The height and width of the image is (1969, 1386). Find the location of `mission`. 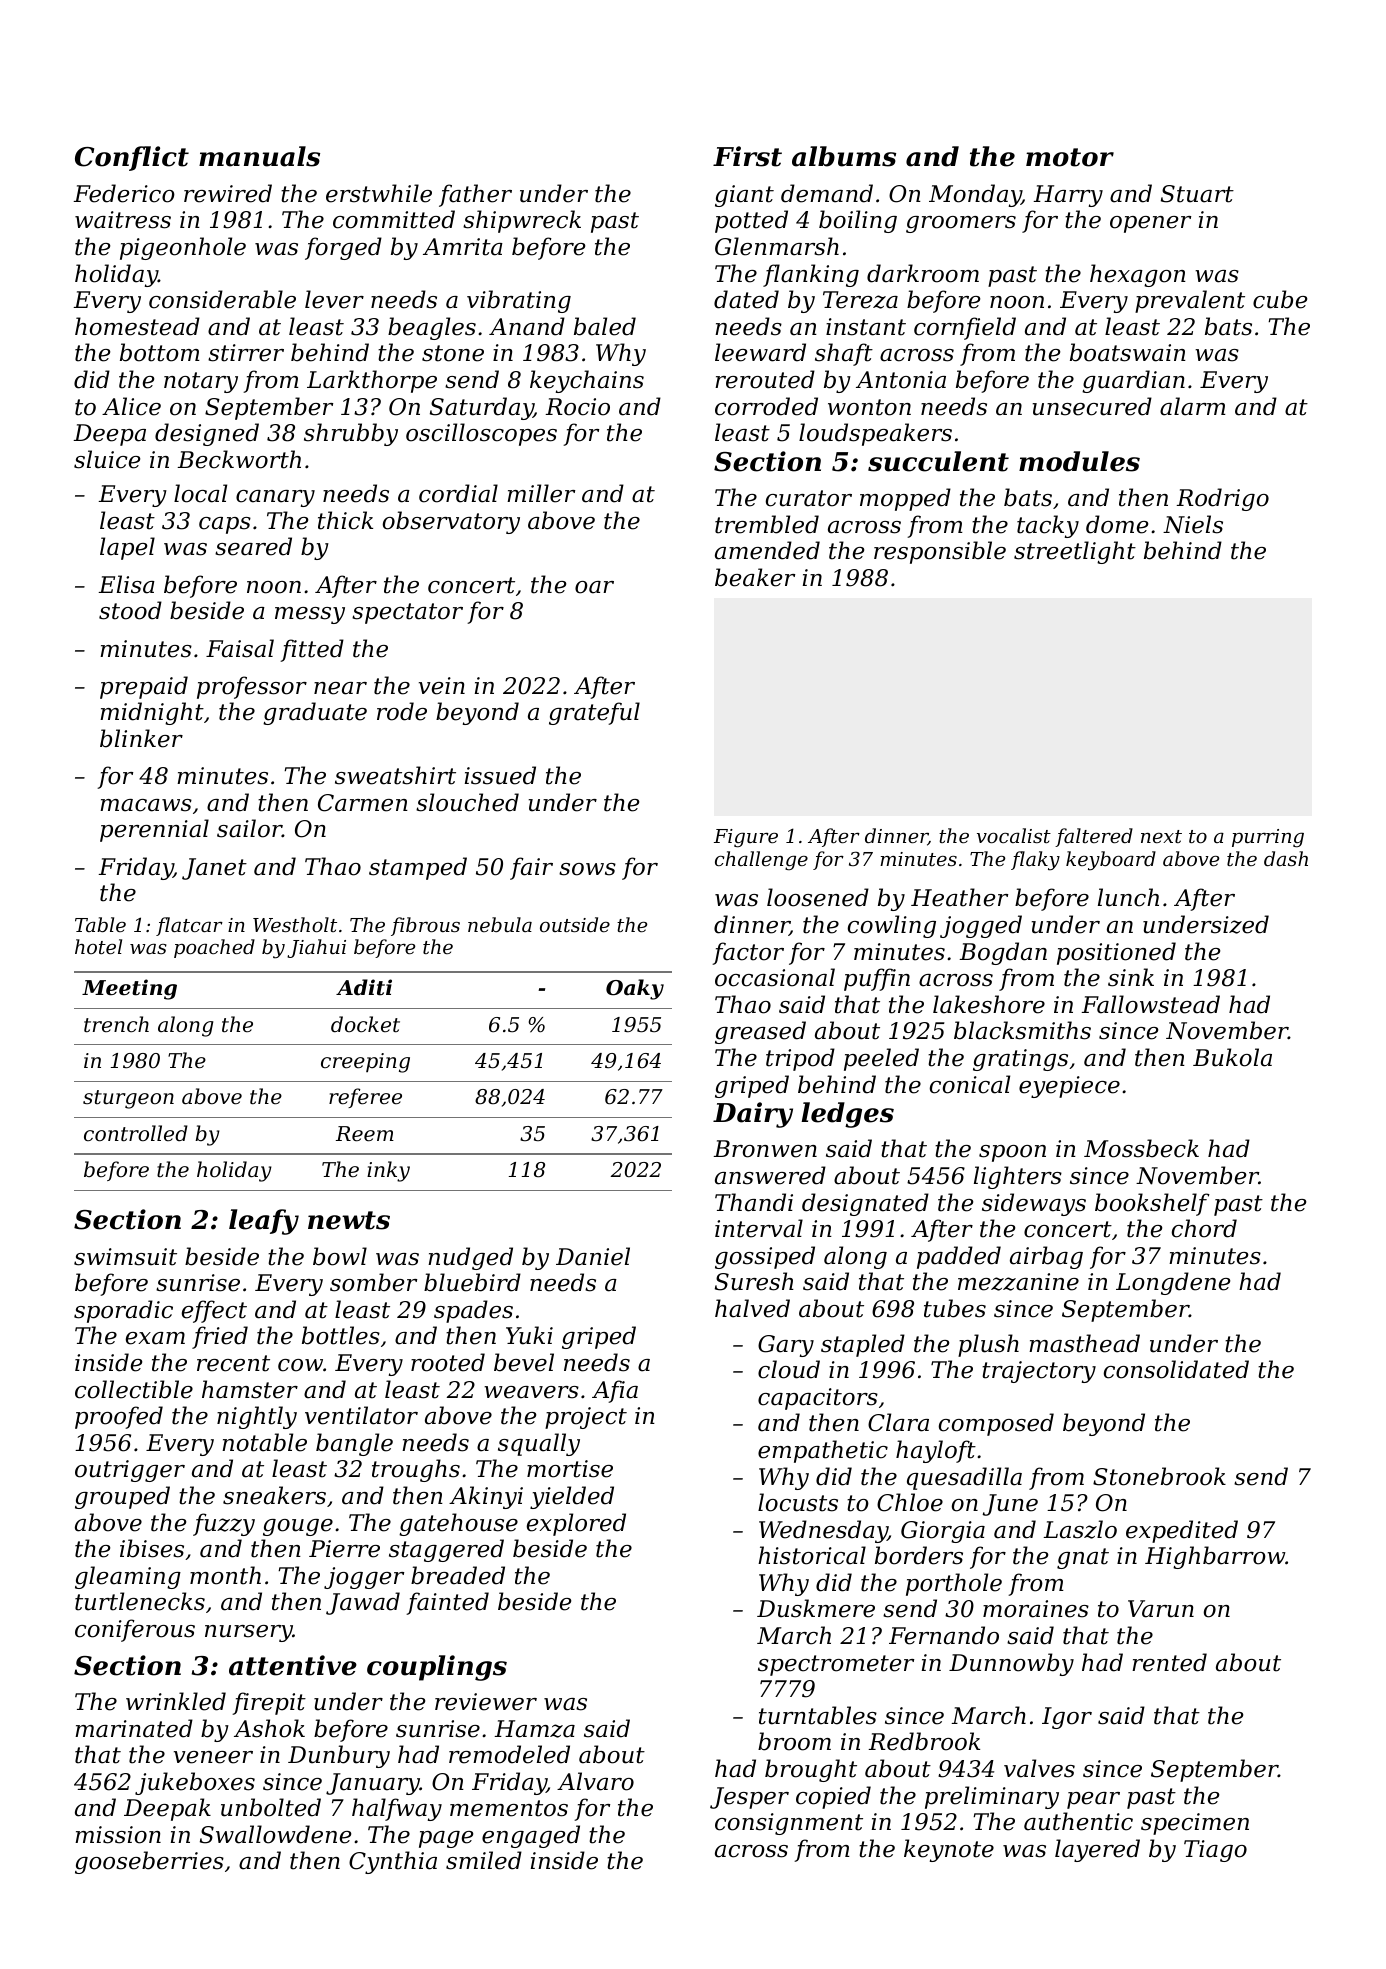

mission is located at coordinates (118, 1835).
